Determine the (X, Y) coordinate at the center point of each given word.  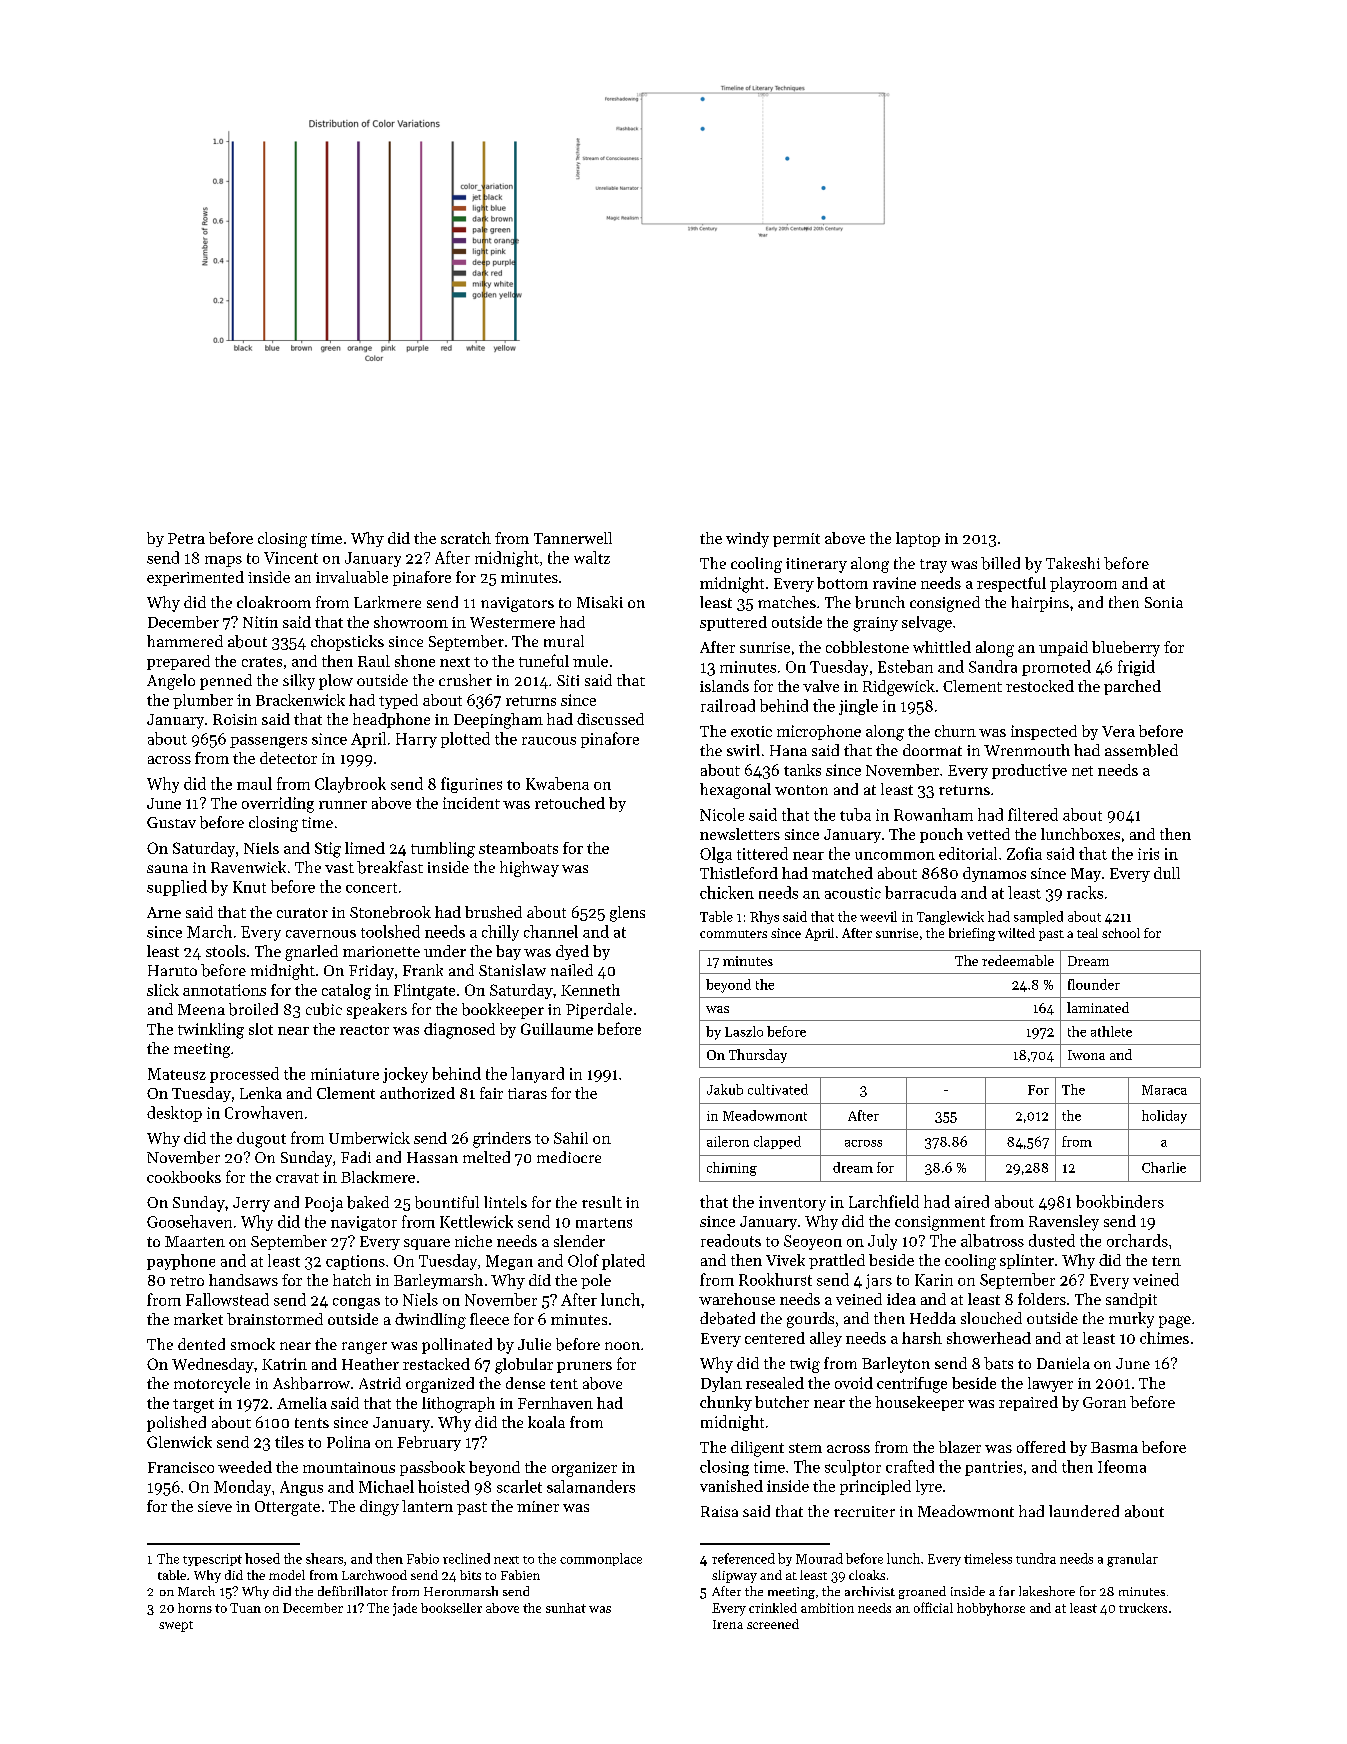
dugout (261, 1140)
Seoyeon (813, 1242)
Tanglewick (950, 918)
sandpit (1131, 1300)
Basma (1114, 1447)
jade (405, 1609)
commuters (733, 934)
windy (747, 540)
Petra (186, 538)
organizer (584, 1469)
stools (226, 951)
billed (1000, 563)
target (193, 1406)
